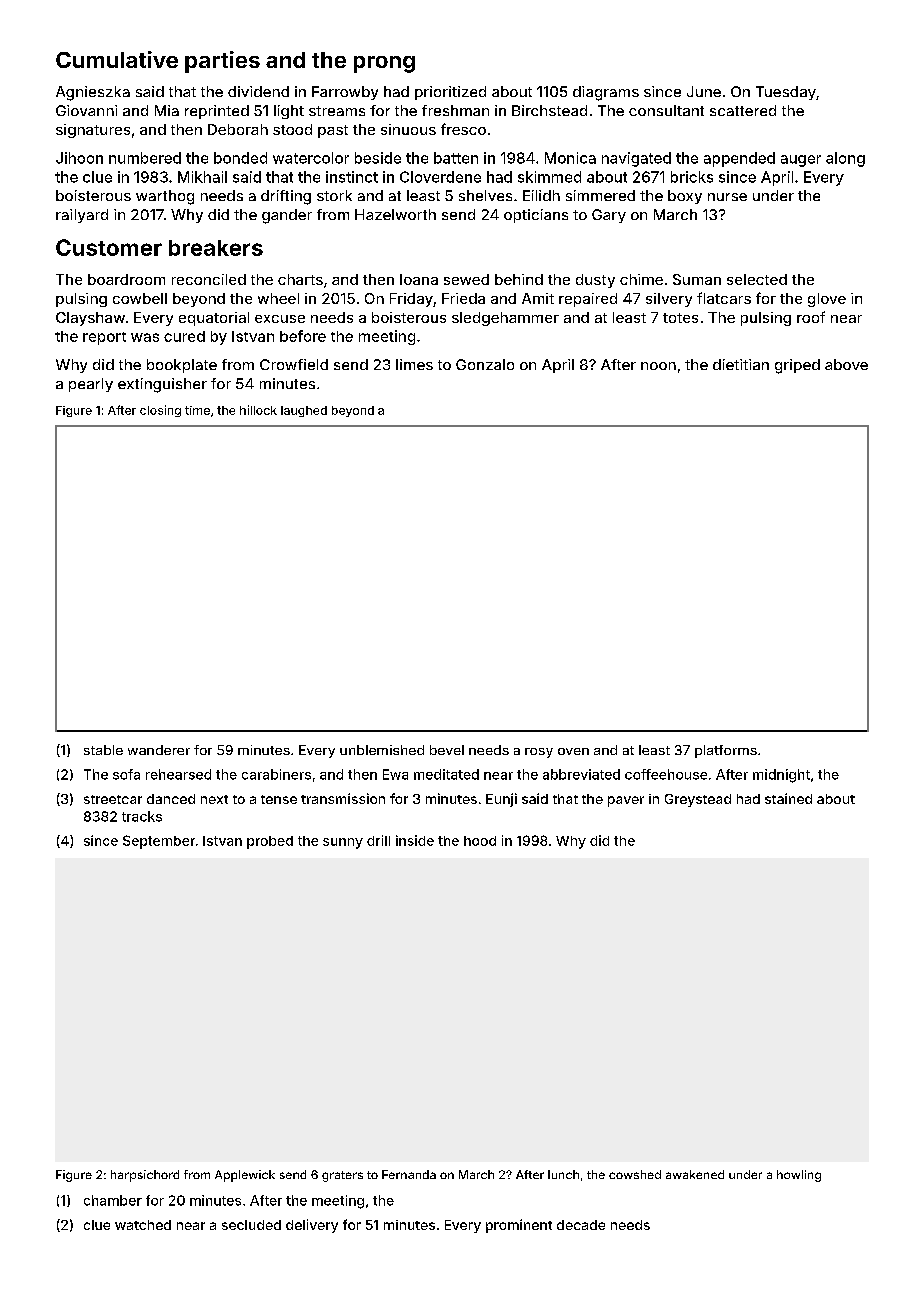 This screenshot has height=1308, width=924. I want to click on griped, so click(797, 366).
